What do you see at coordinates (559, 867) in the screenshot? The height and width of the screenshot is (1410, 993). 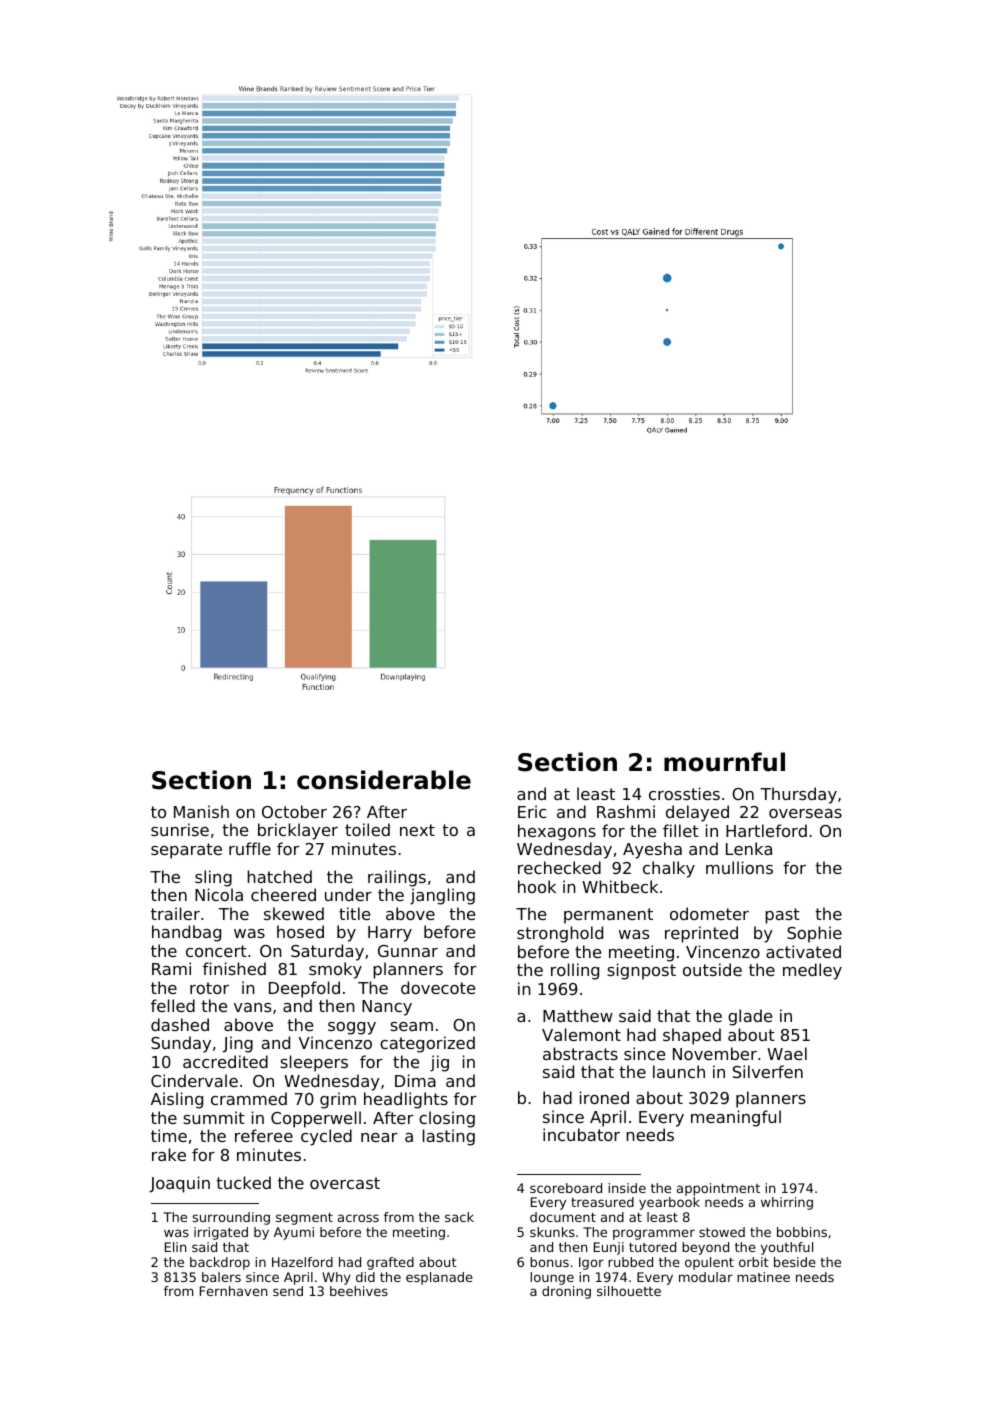 I see `rechecked` at bounding box center [559, 867].
